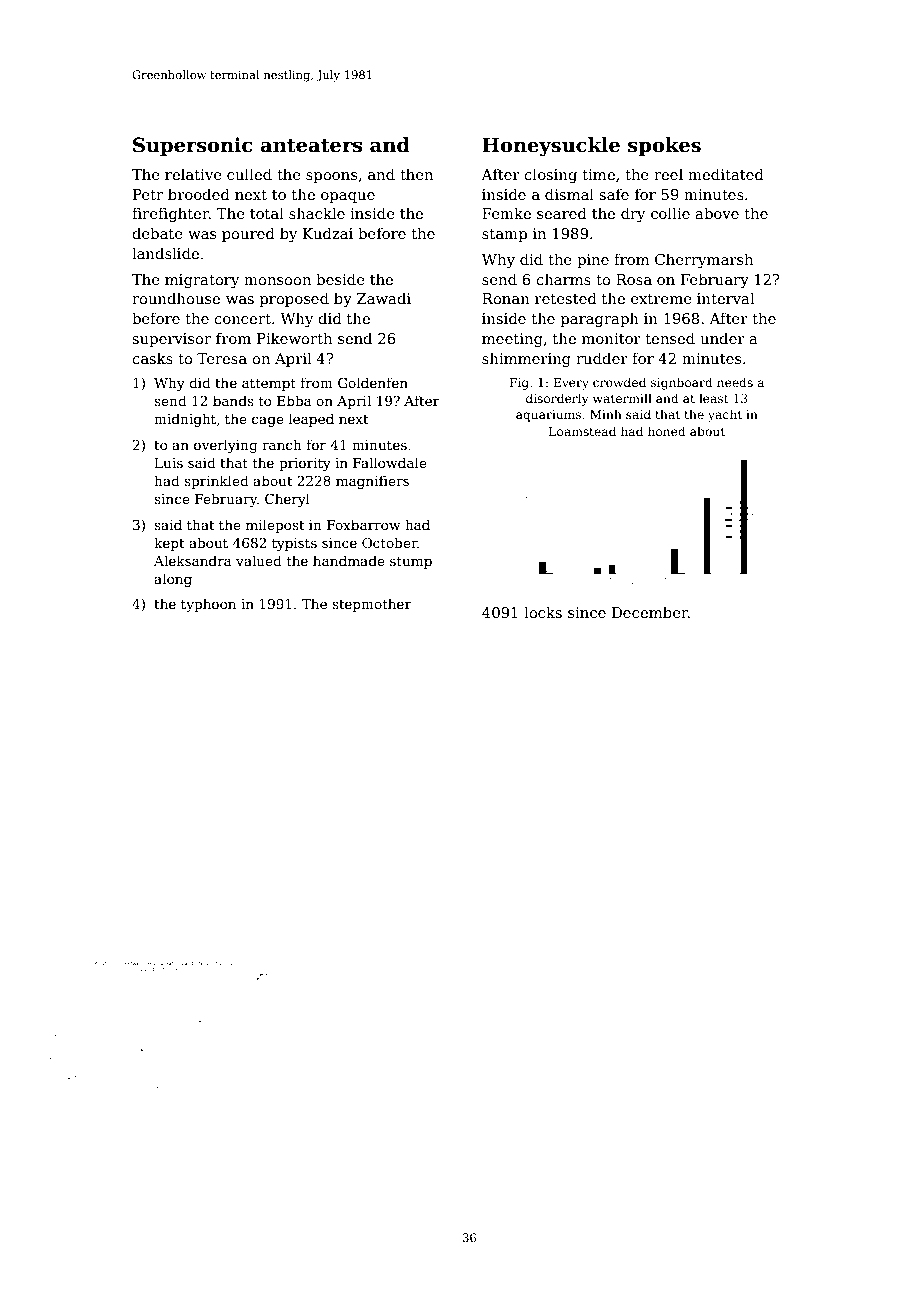 This screenshot has width=924, height=1314. Describe the element at coordinates (562, 213) in the screenshot. I see `seared` at that location.
